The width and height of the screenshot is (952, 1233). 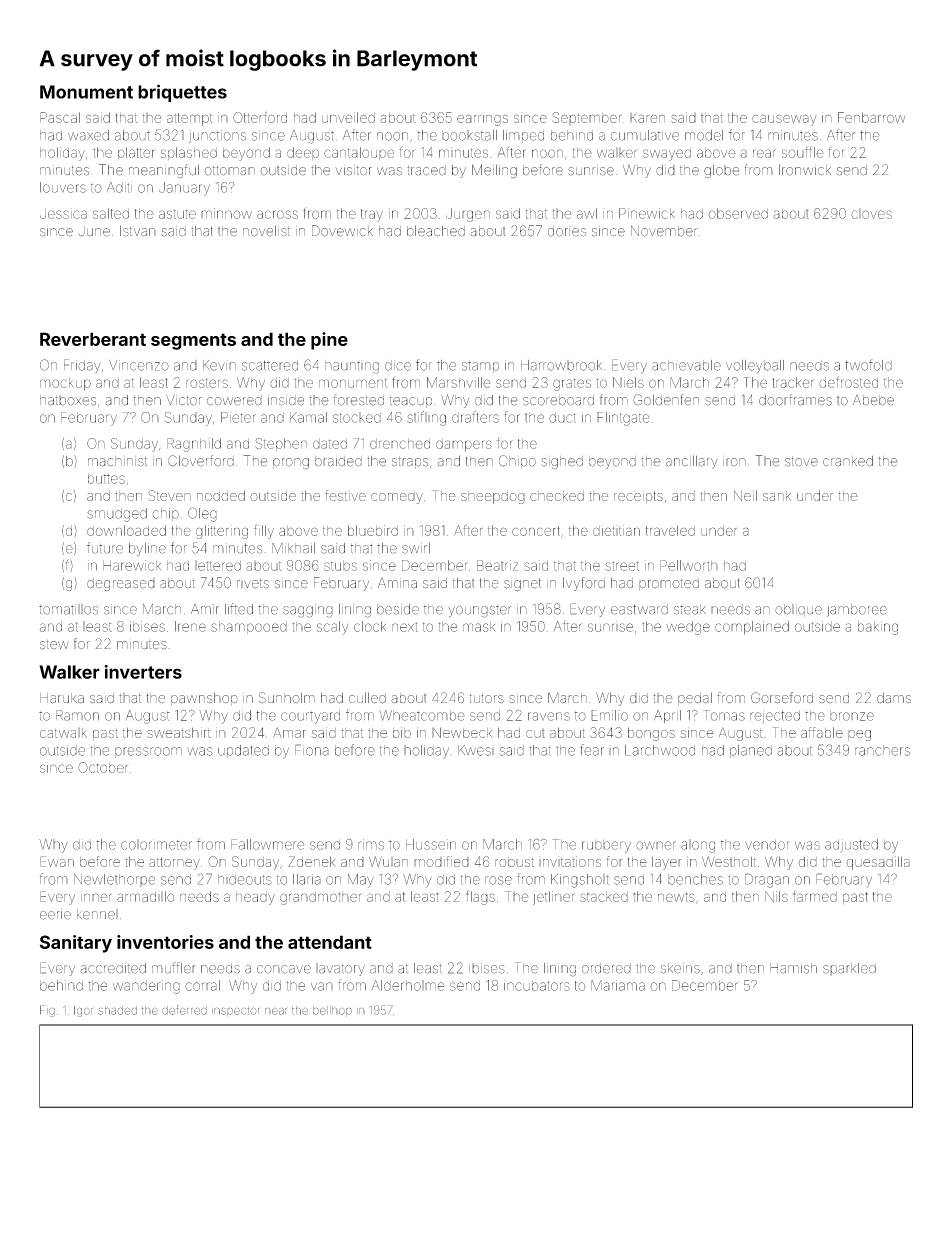 I want to click on ancillary, so click(x=692, y=462).
